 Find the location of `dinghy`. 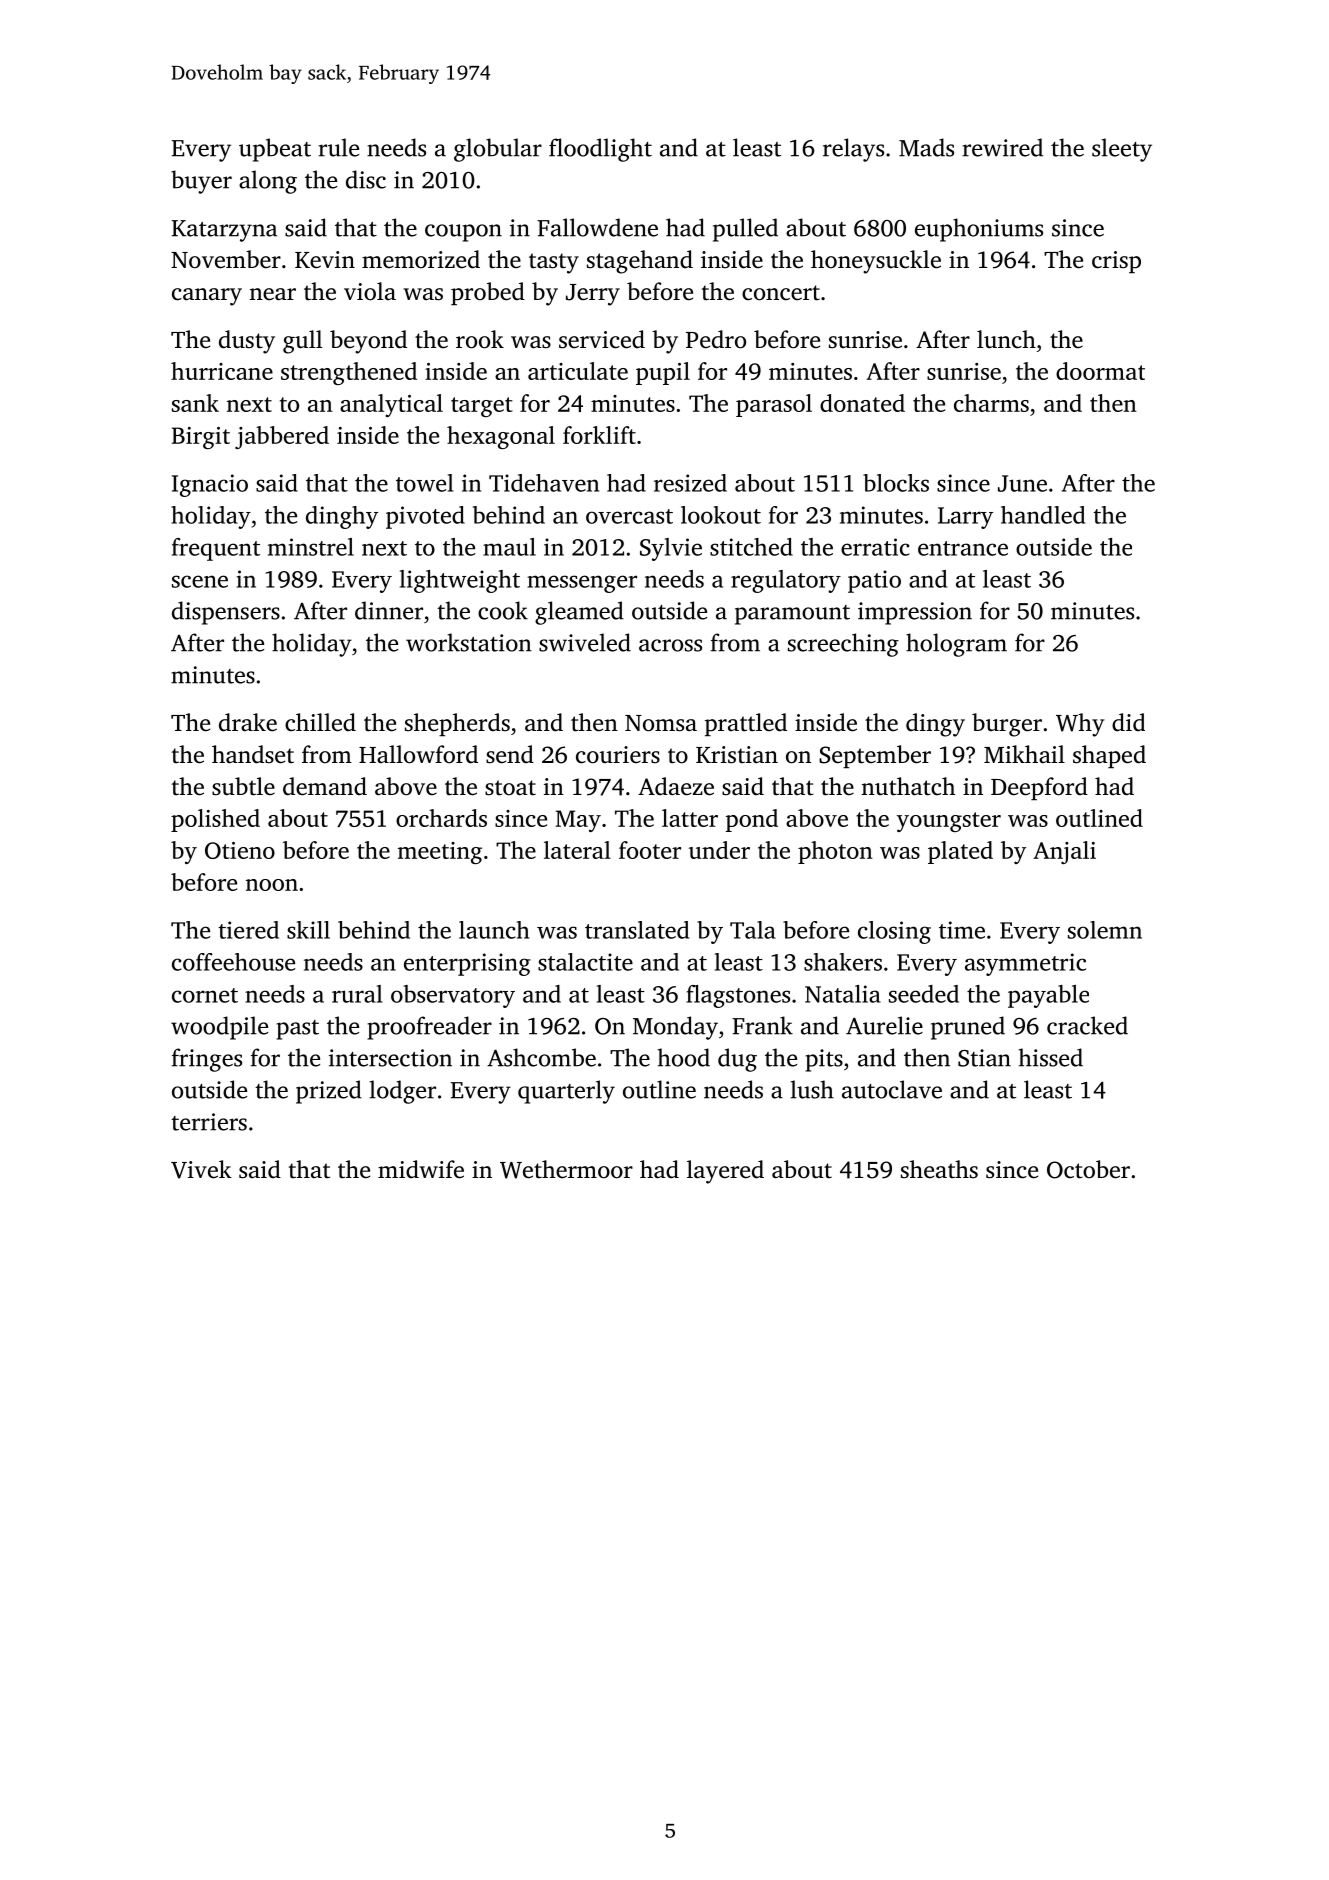

dinghy is located at coordinates (342, 517).
